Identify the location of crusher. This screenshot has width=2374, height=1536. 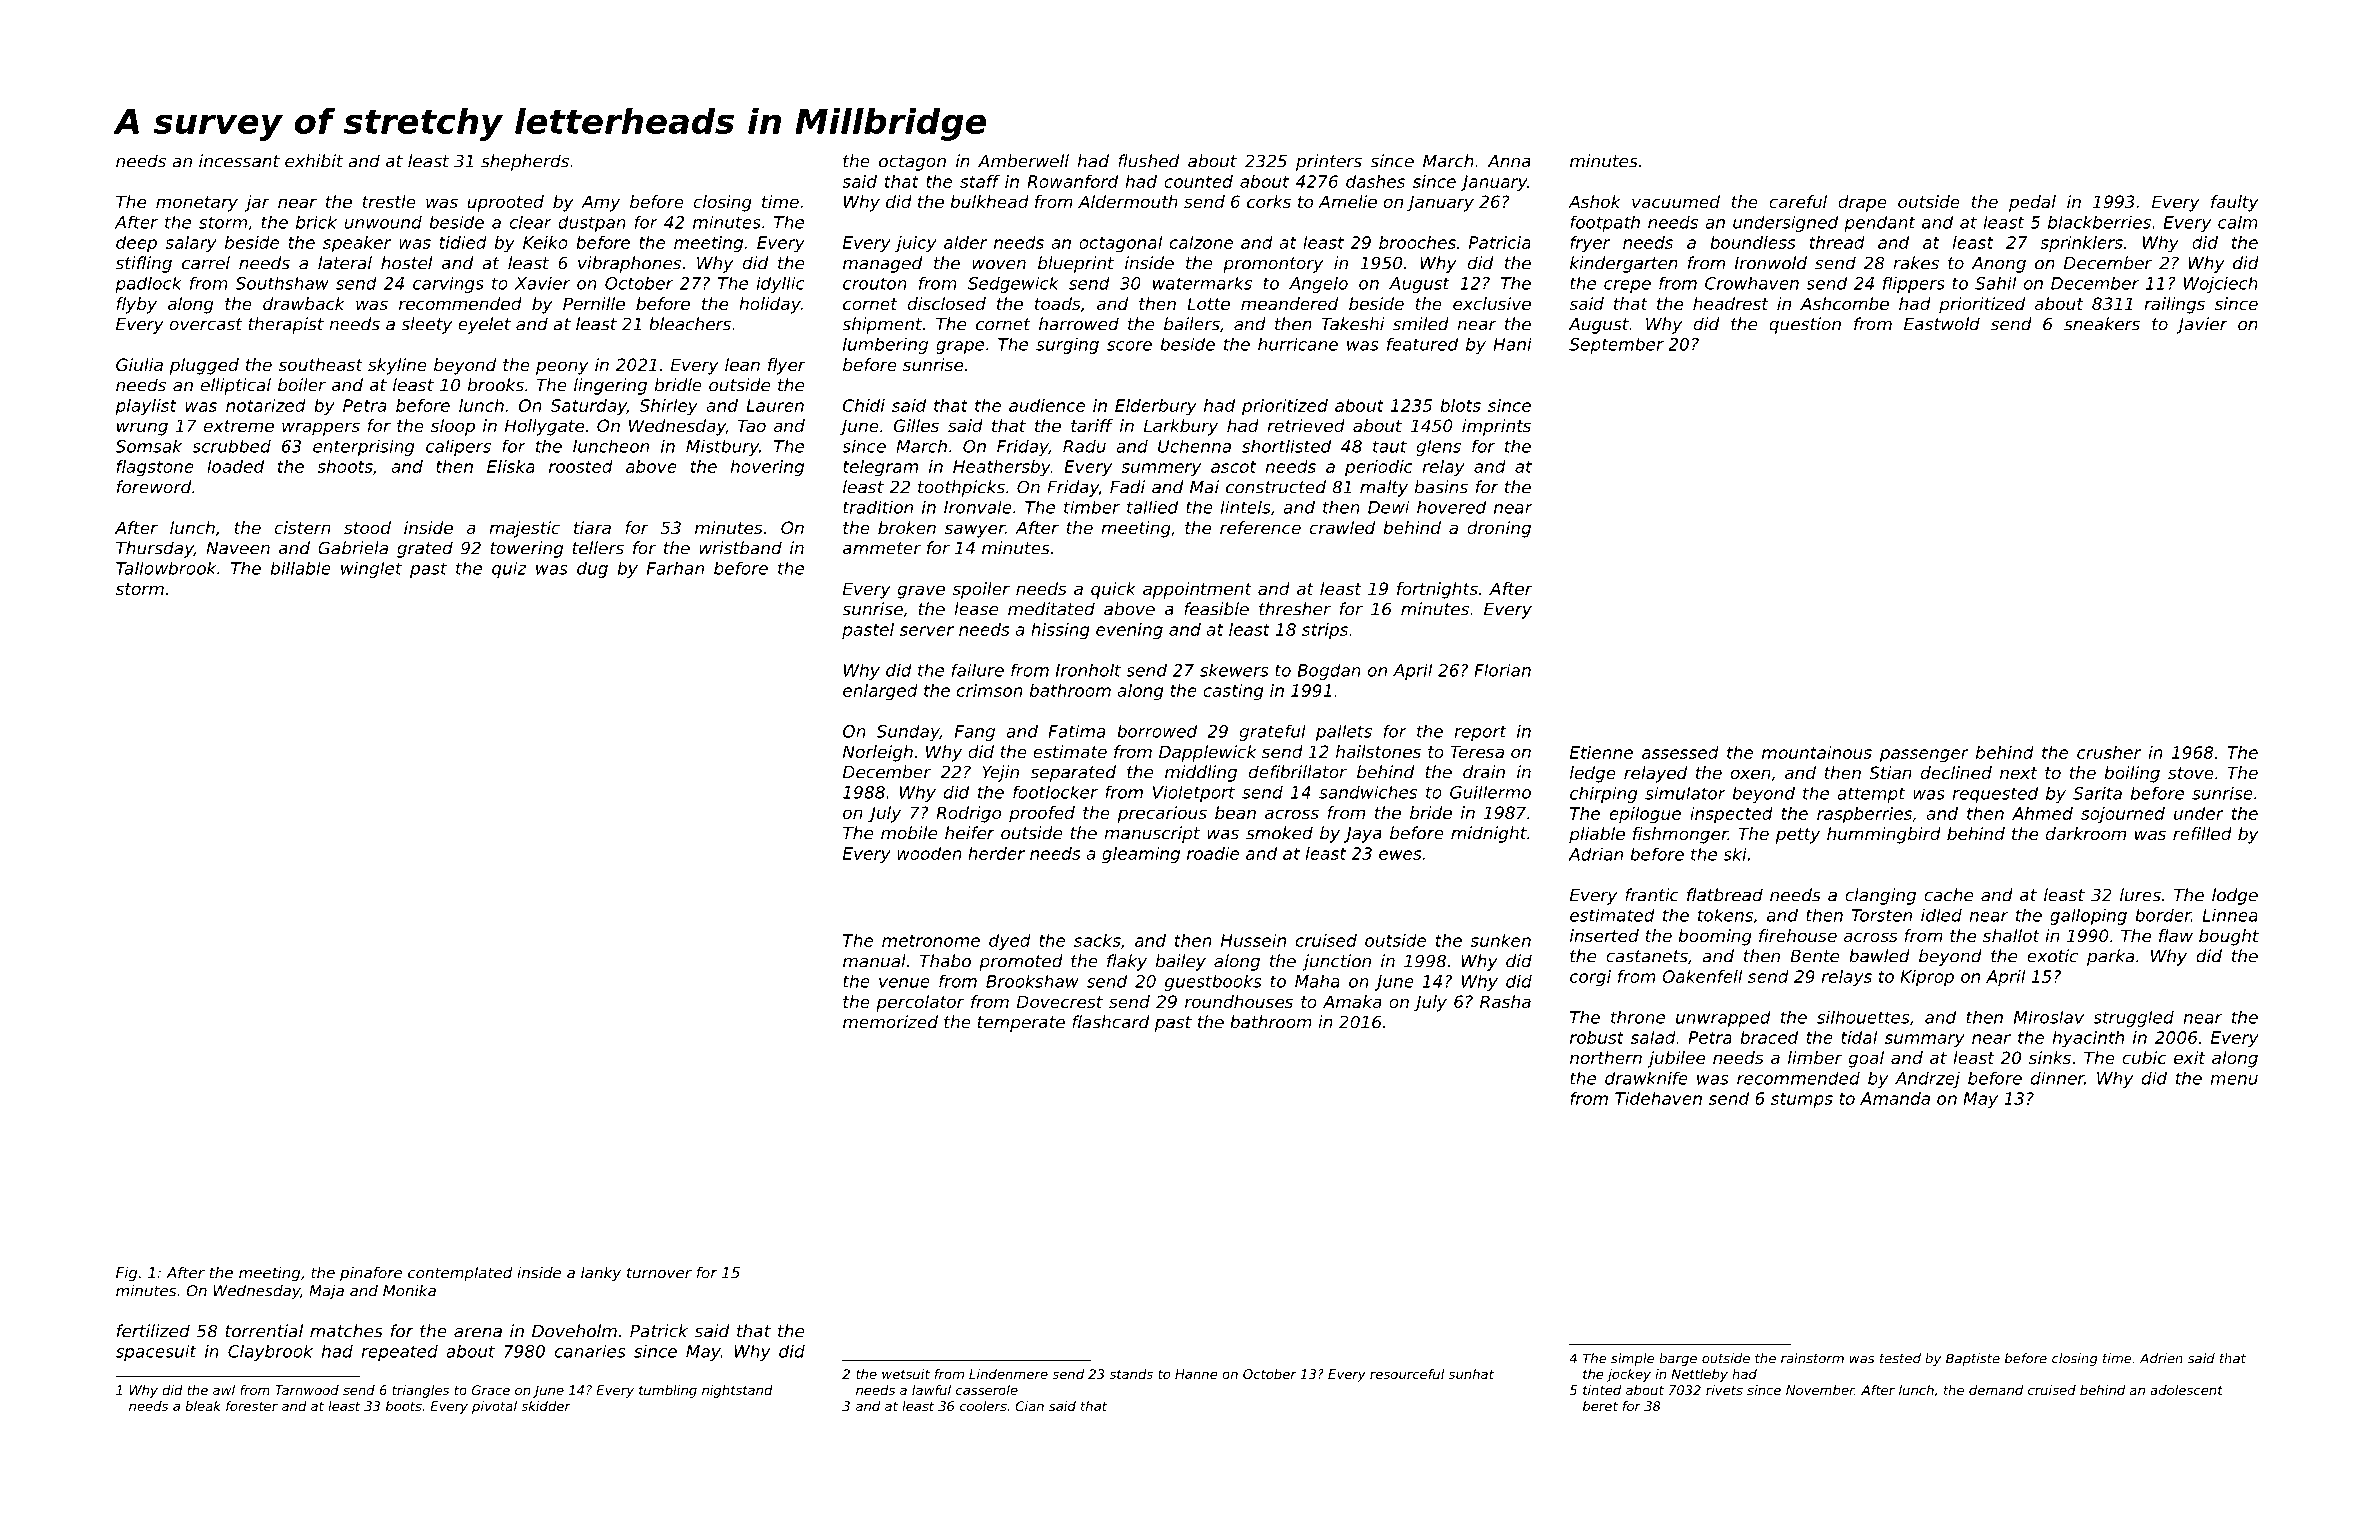
(2109, 752).
